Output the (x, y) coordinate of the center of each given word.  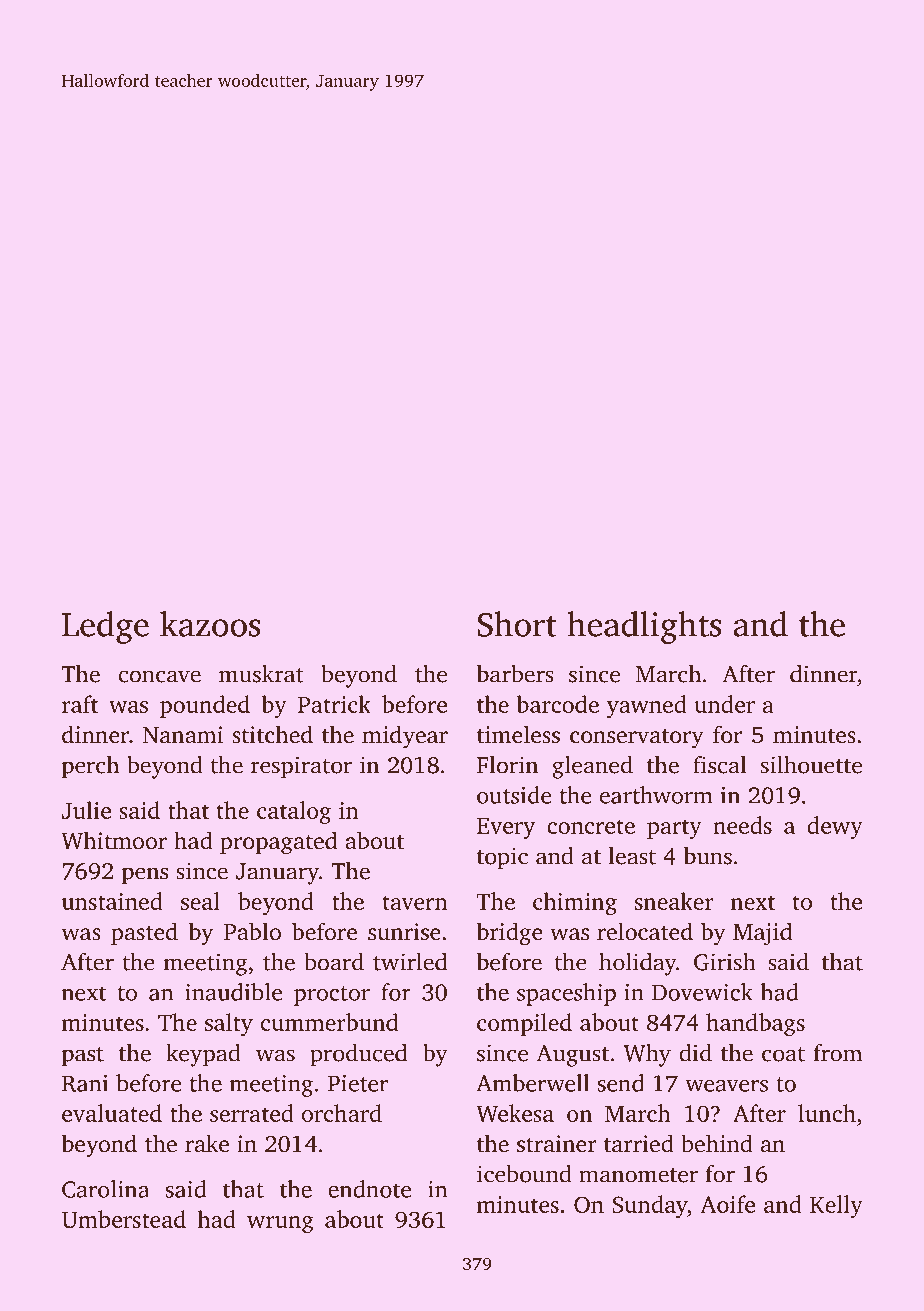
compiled (524, 1024)
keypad (203, 1055)
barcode (557, 704)
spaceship (566, 994)
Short (517, 624)
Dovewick (702, 992)
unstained (112, 901)
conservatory (637, 739)
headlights (644, 627)
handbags (755, 1024)
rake (207, 1143)
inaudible (233, 992)
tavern (415, 902)
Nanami (183, 734)
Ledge (105, 627)
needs (742, 825)
